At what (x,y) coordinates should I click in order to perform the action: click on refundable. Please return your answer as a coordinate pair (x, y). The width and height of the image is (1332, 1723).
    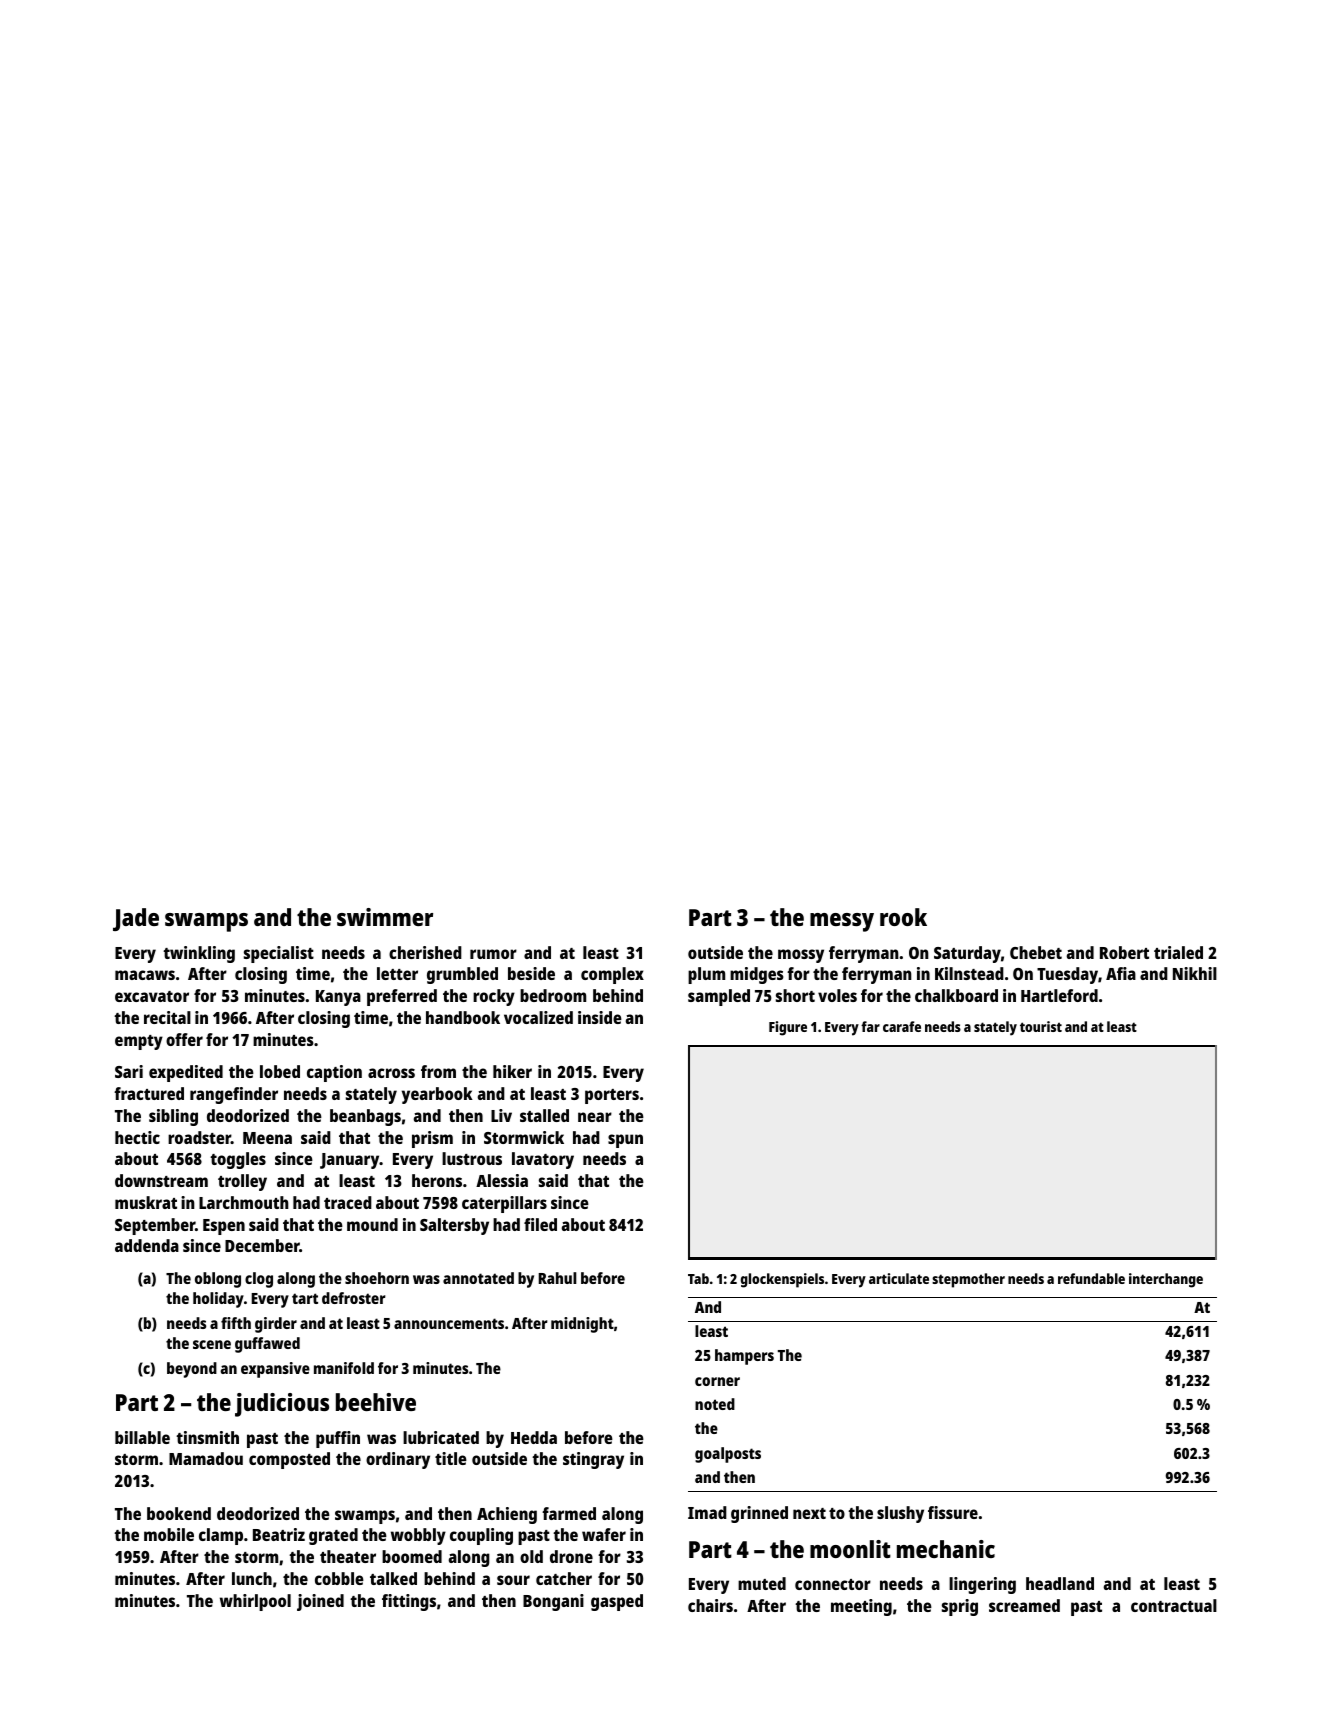
    Looking at the image, I should click on (1091, 1278).
